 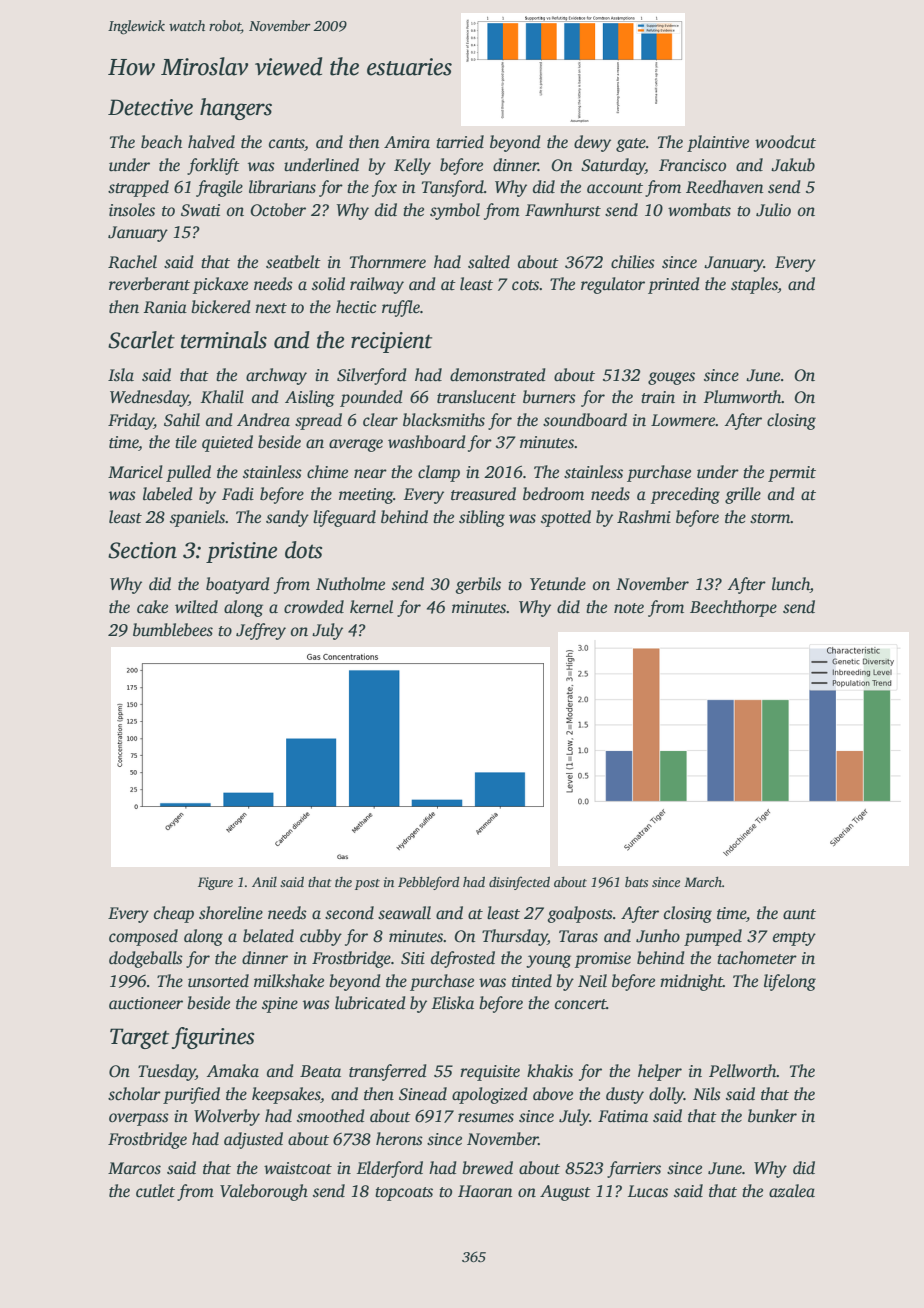 What do you see at coordinates (733, 608) in the screenshot?
I see `Beechthorpe` at bounding box center [733, 608].
